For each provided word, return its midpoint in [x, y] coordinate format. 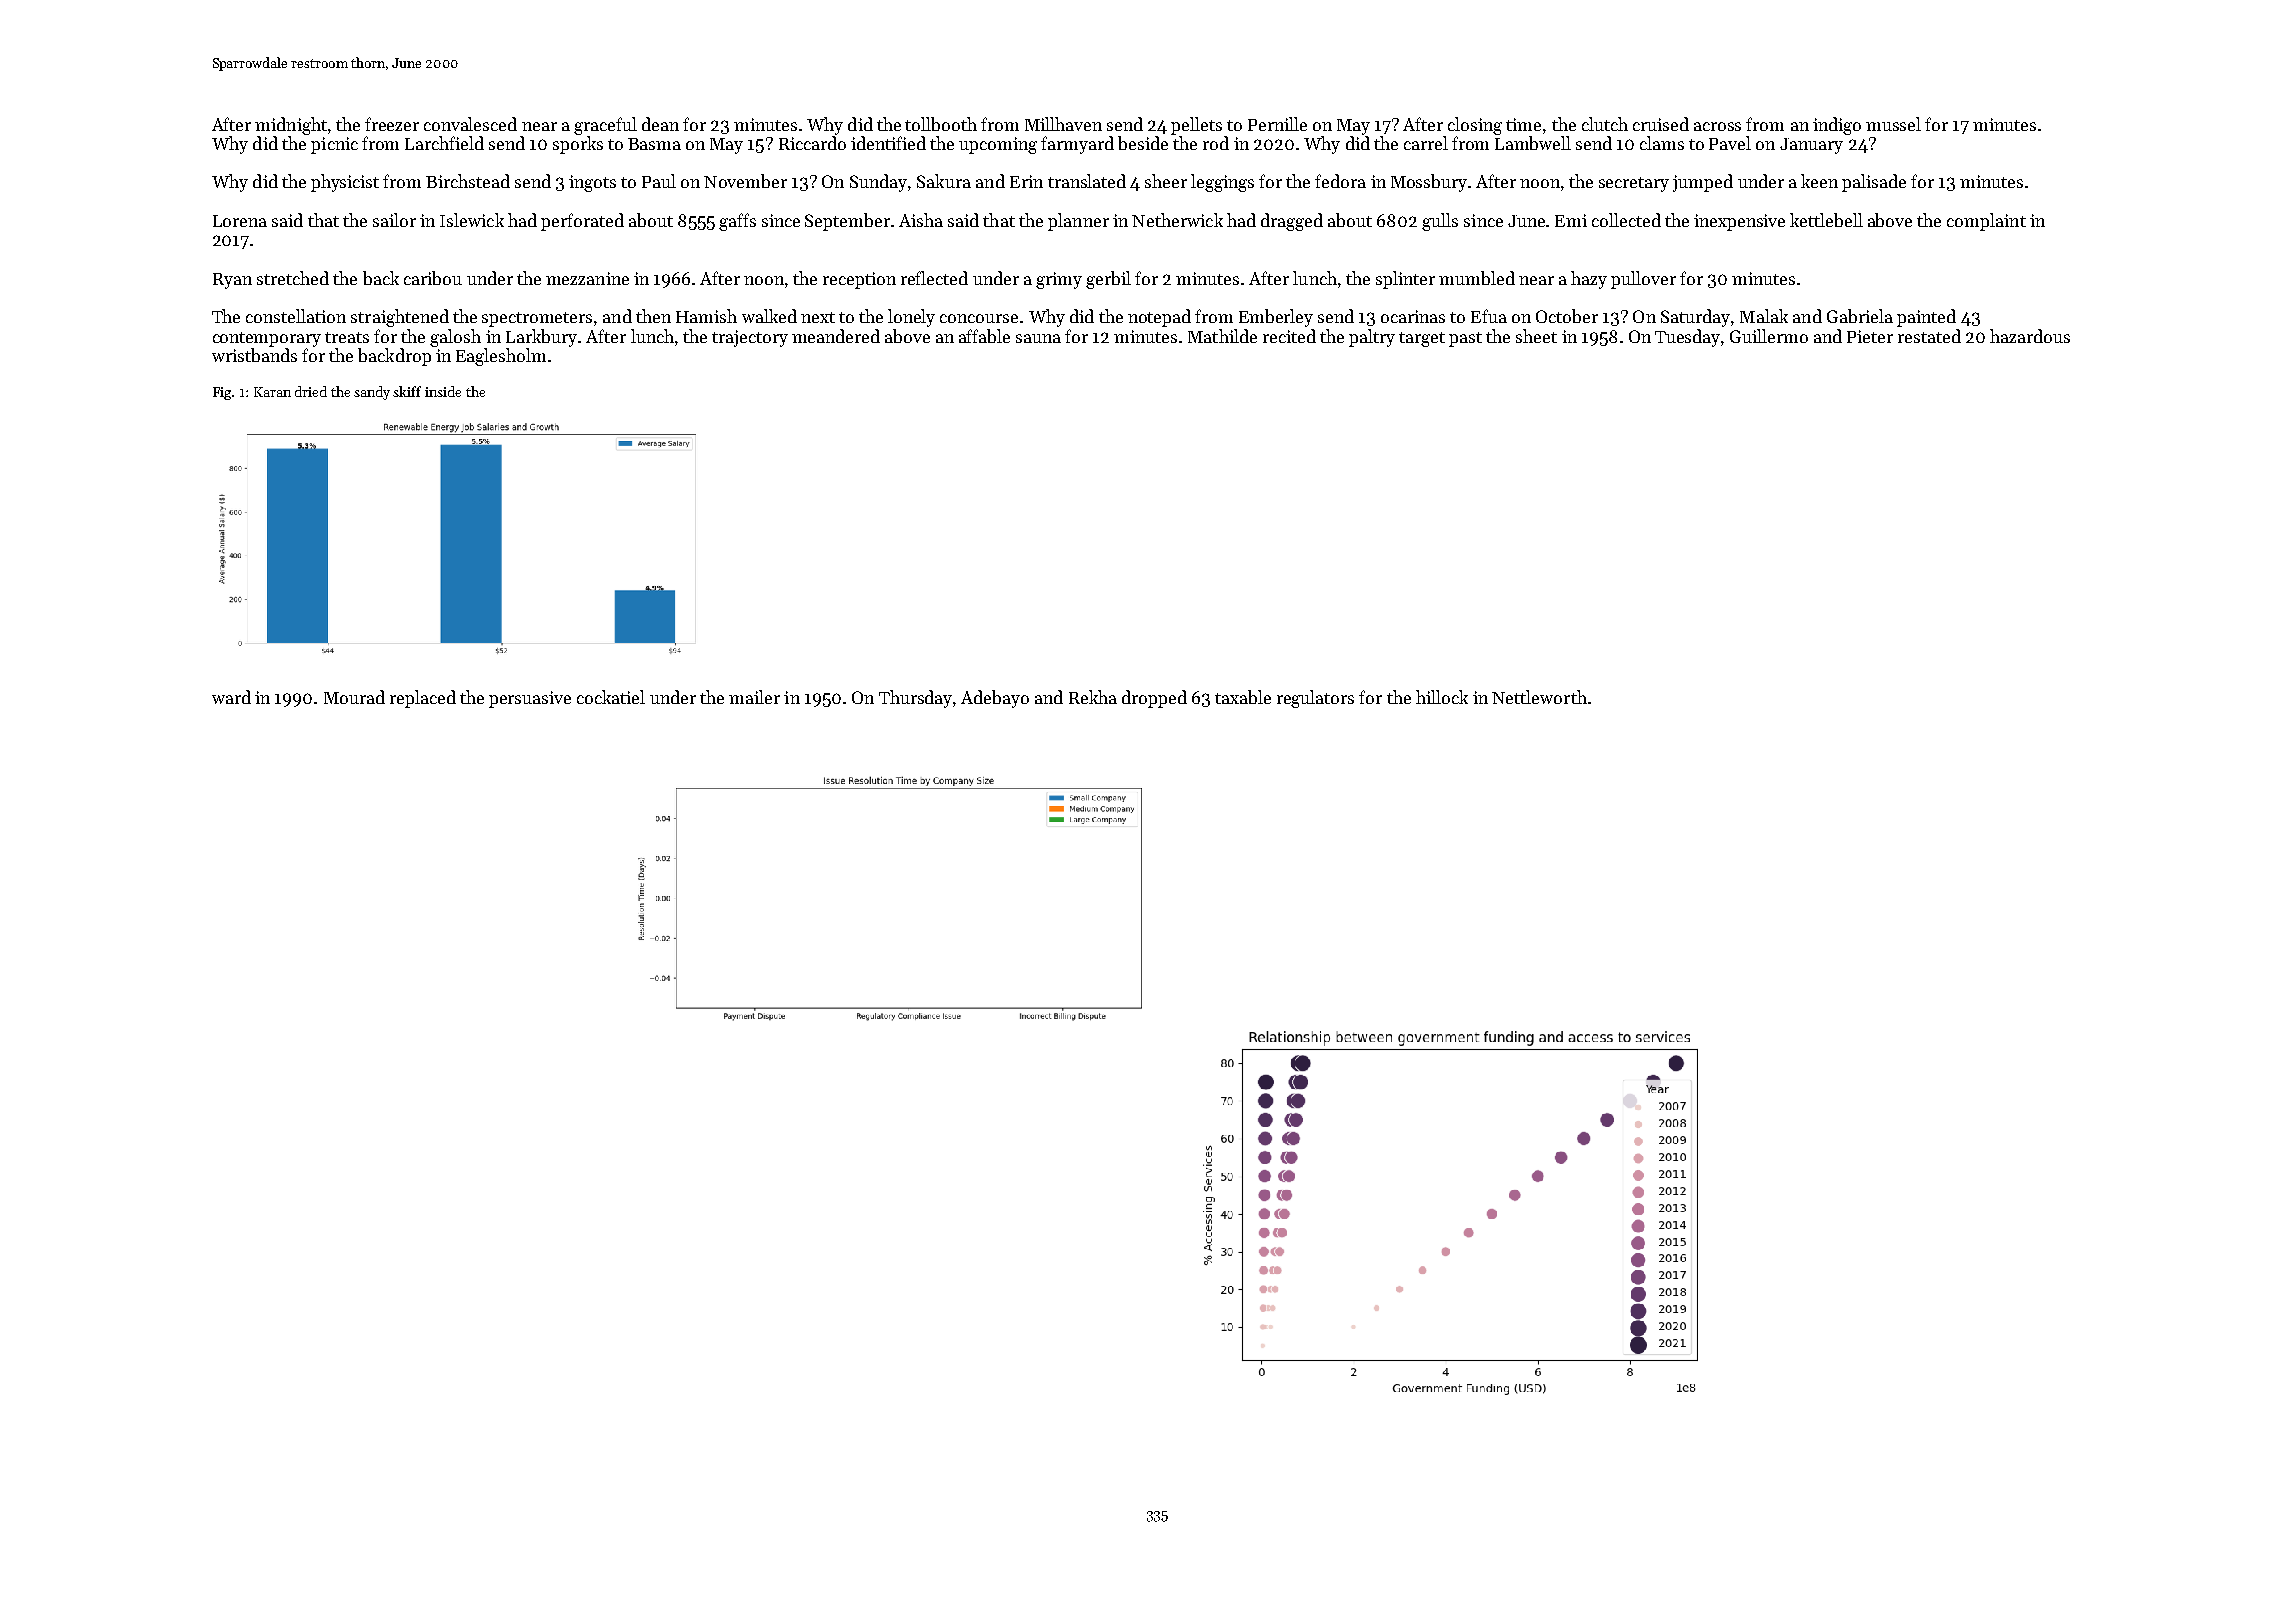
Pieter [1870, 336]
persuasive [530, 699]
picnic [334, 145]
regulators [1315, 699]
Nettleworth [1539, 697]
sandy [372, 393]
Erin [1026, 181]
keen [1819, 181]
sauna [1038, 338]
